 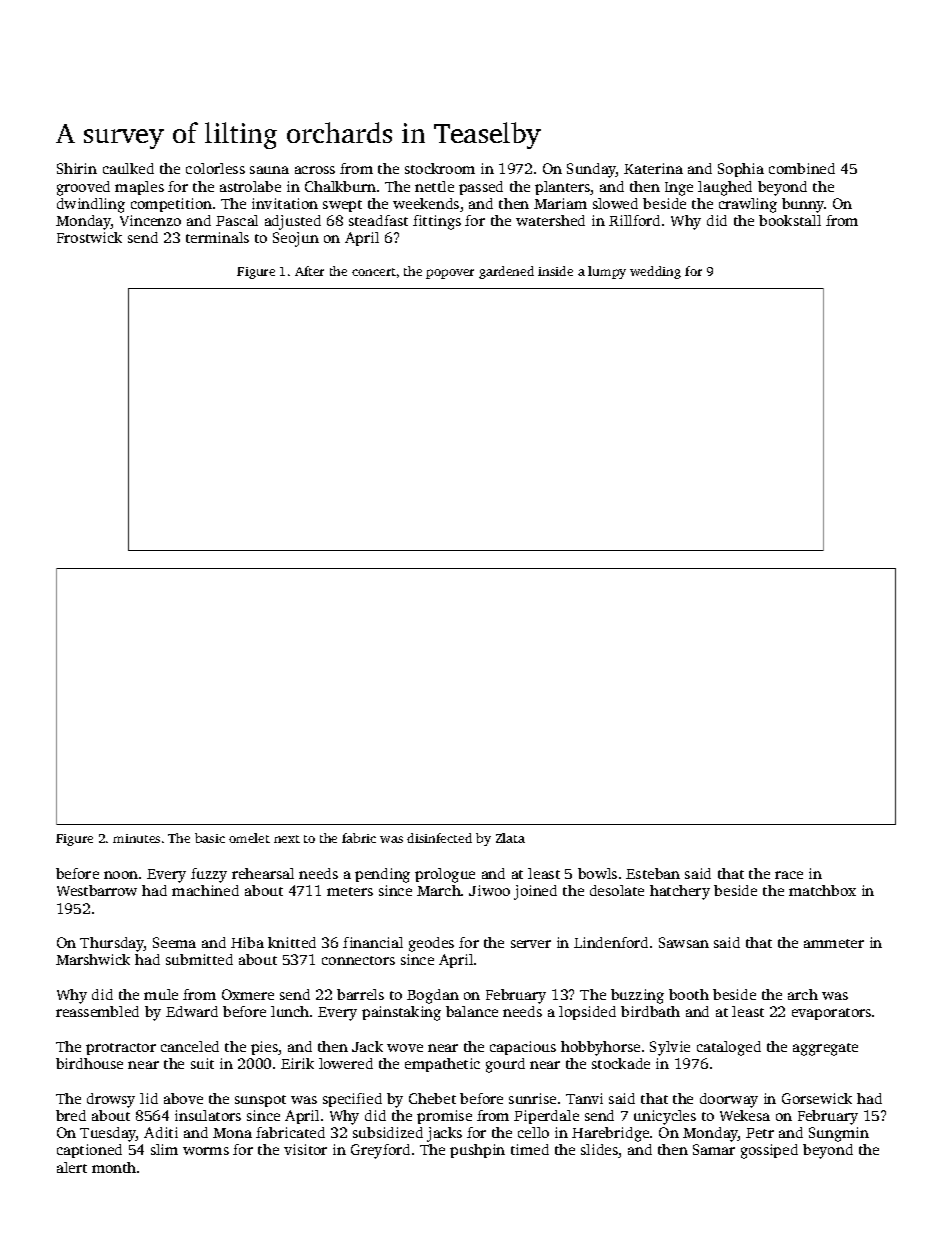 What do you see at coordinates (802, 168) in the screenshot?
I see `combined` at bounding box center [802, 168].
